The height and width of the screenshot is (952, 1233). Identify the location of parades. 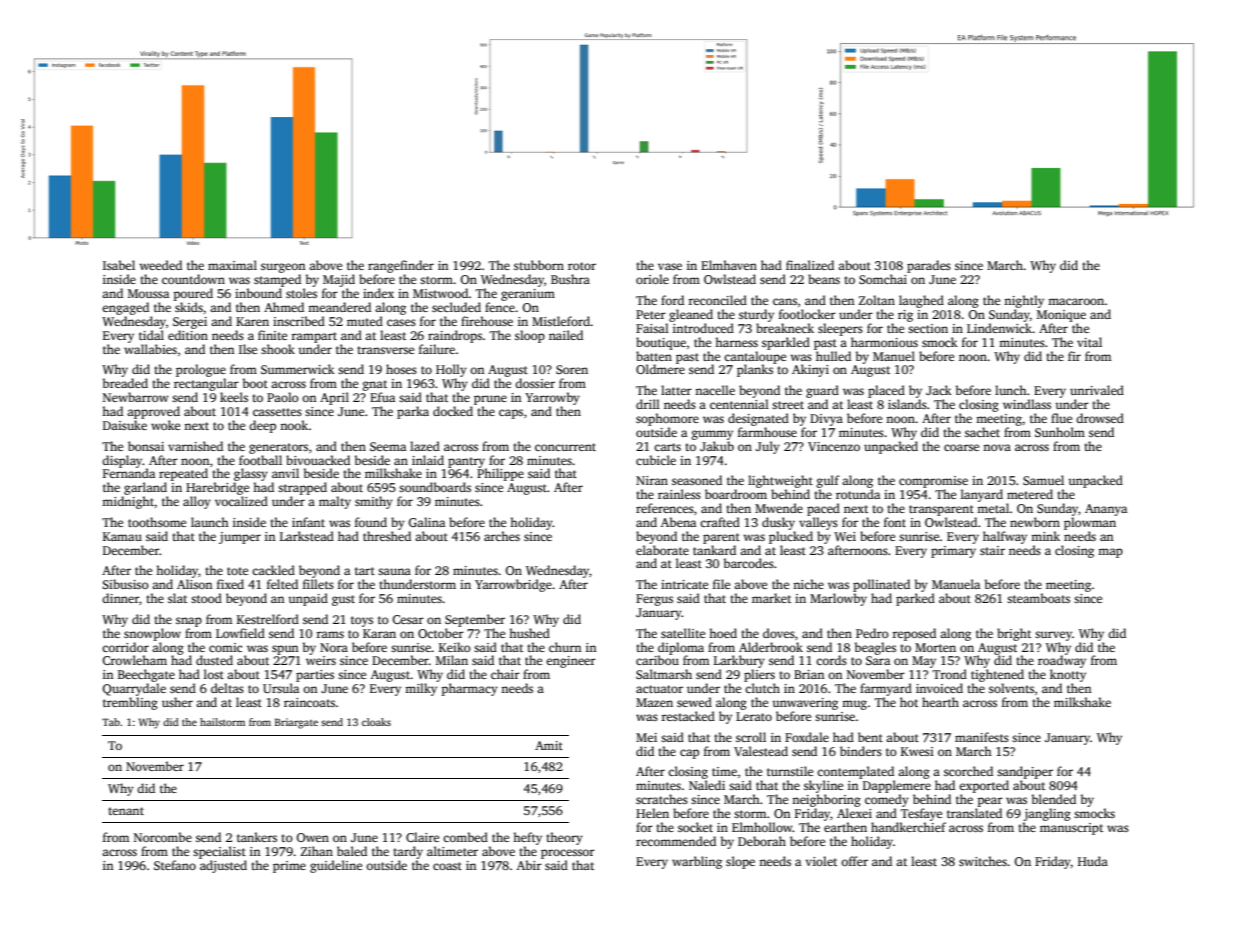
(929, 266).
